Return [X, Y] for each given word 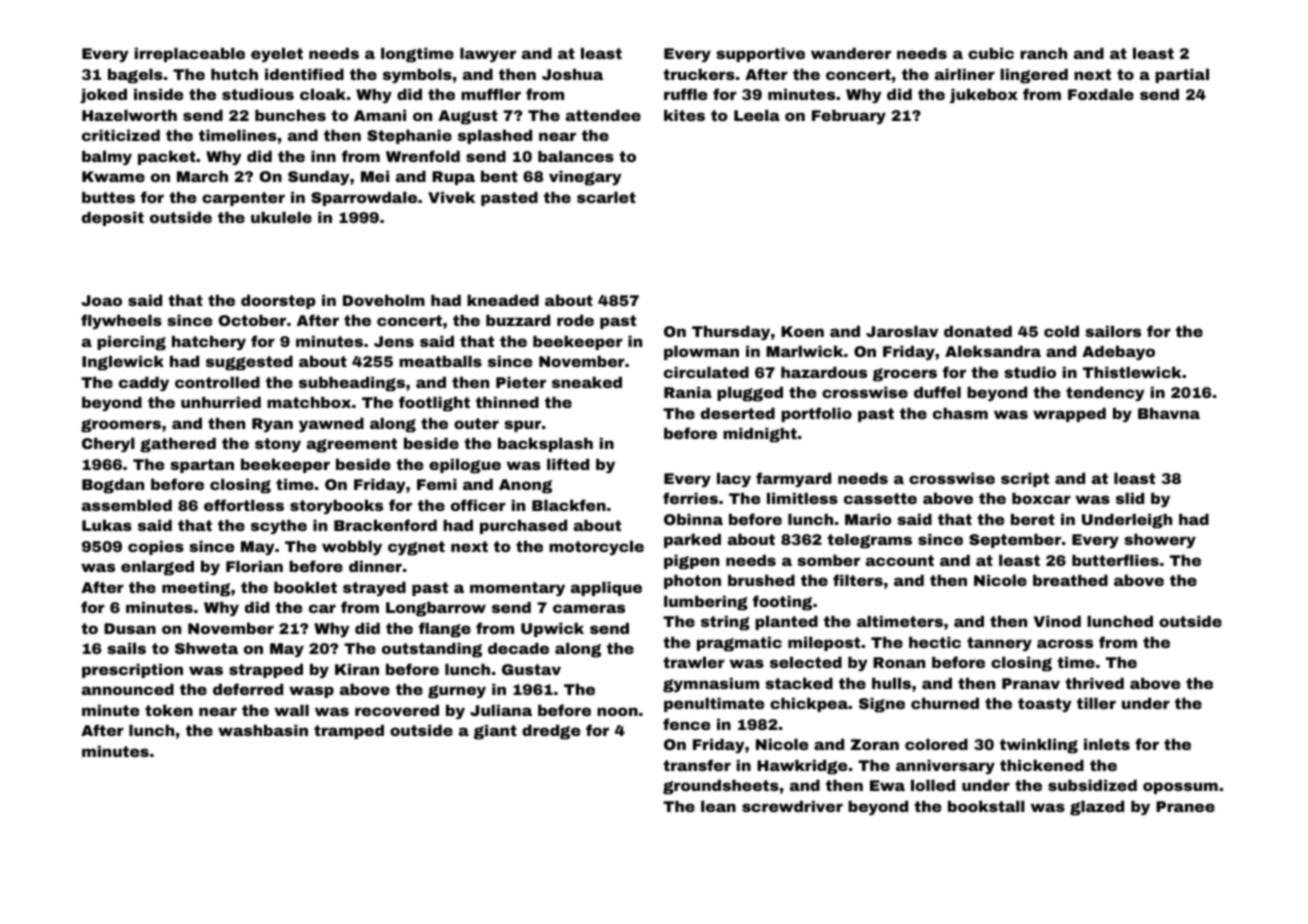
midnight [760, 435]
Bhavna [1169, 413]
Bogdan [113, 486]
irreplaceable [190, 54]
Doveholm [384, 300]
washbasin [263, 730]
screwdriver [792, 806]
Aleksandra [993, 351]
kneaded [503, 300]
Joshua [572, 74]
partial [1182, 75]
